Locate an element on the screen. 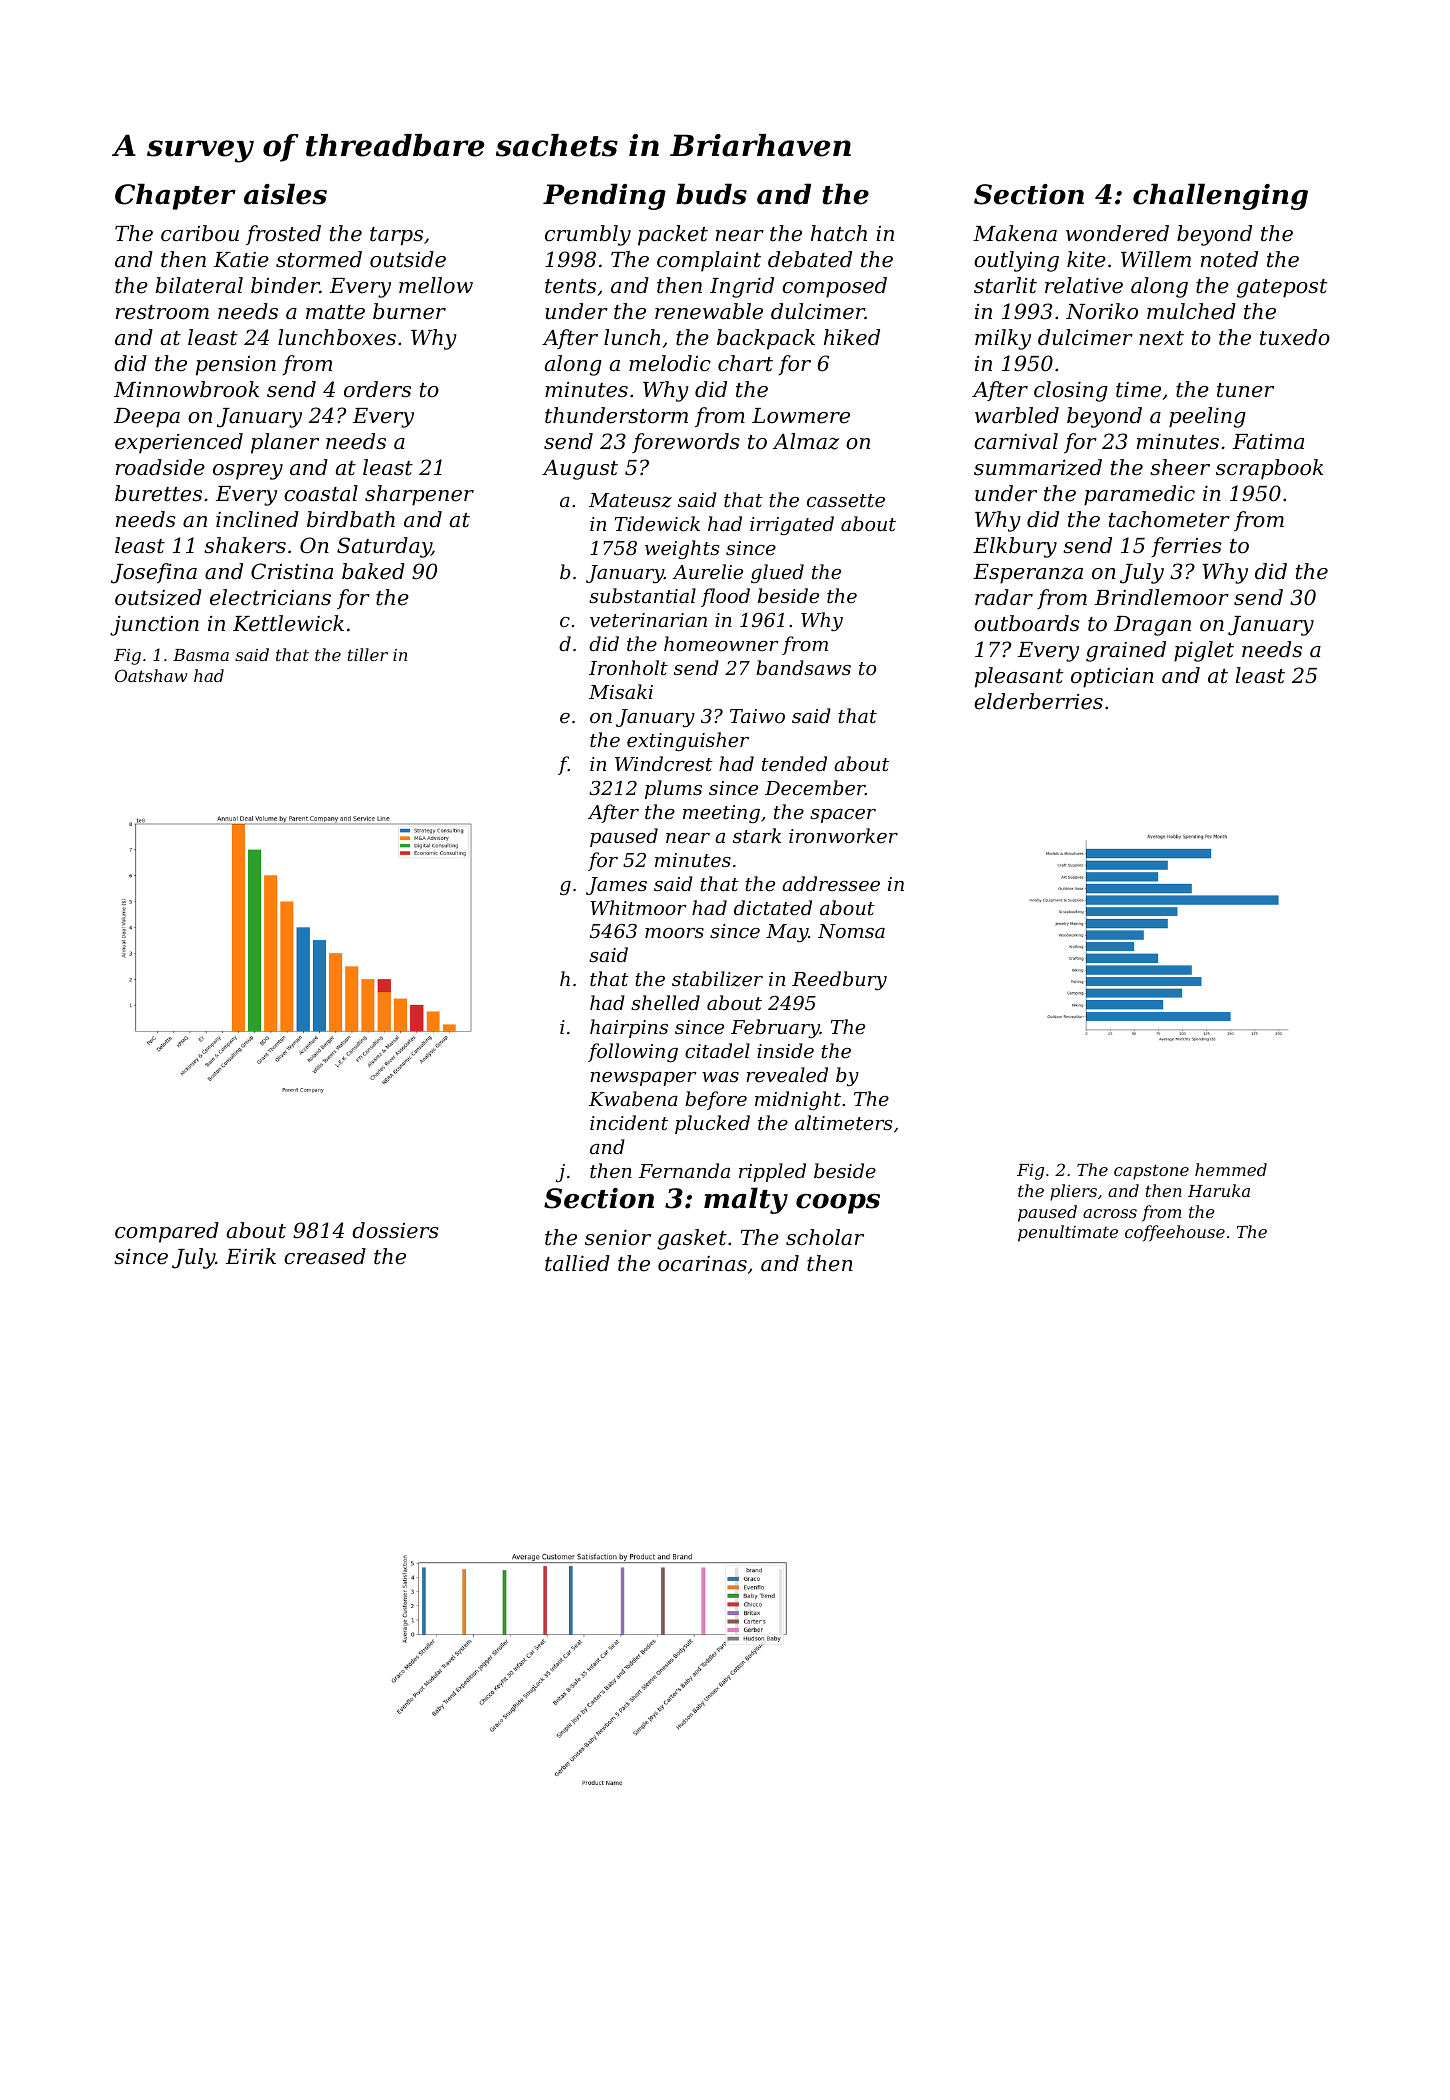 This screenshot has height=2100, width=1450. optician is located at coordinates (1112, 678).
